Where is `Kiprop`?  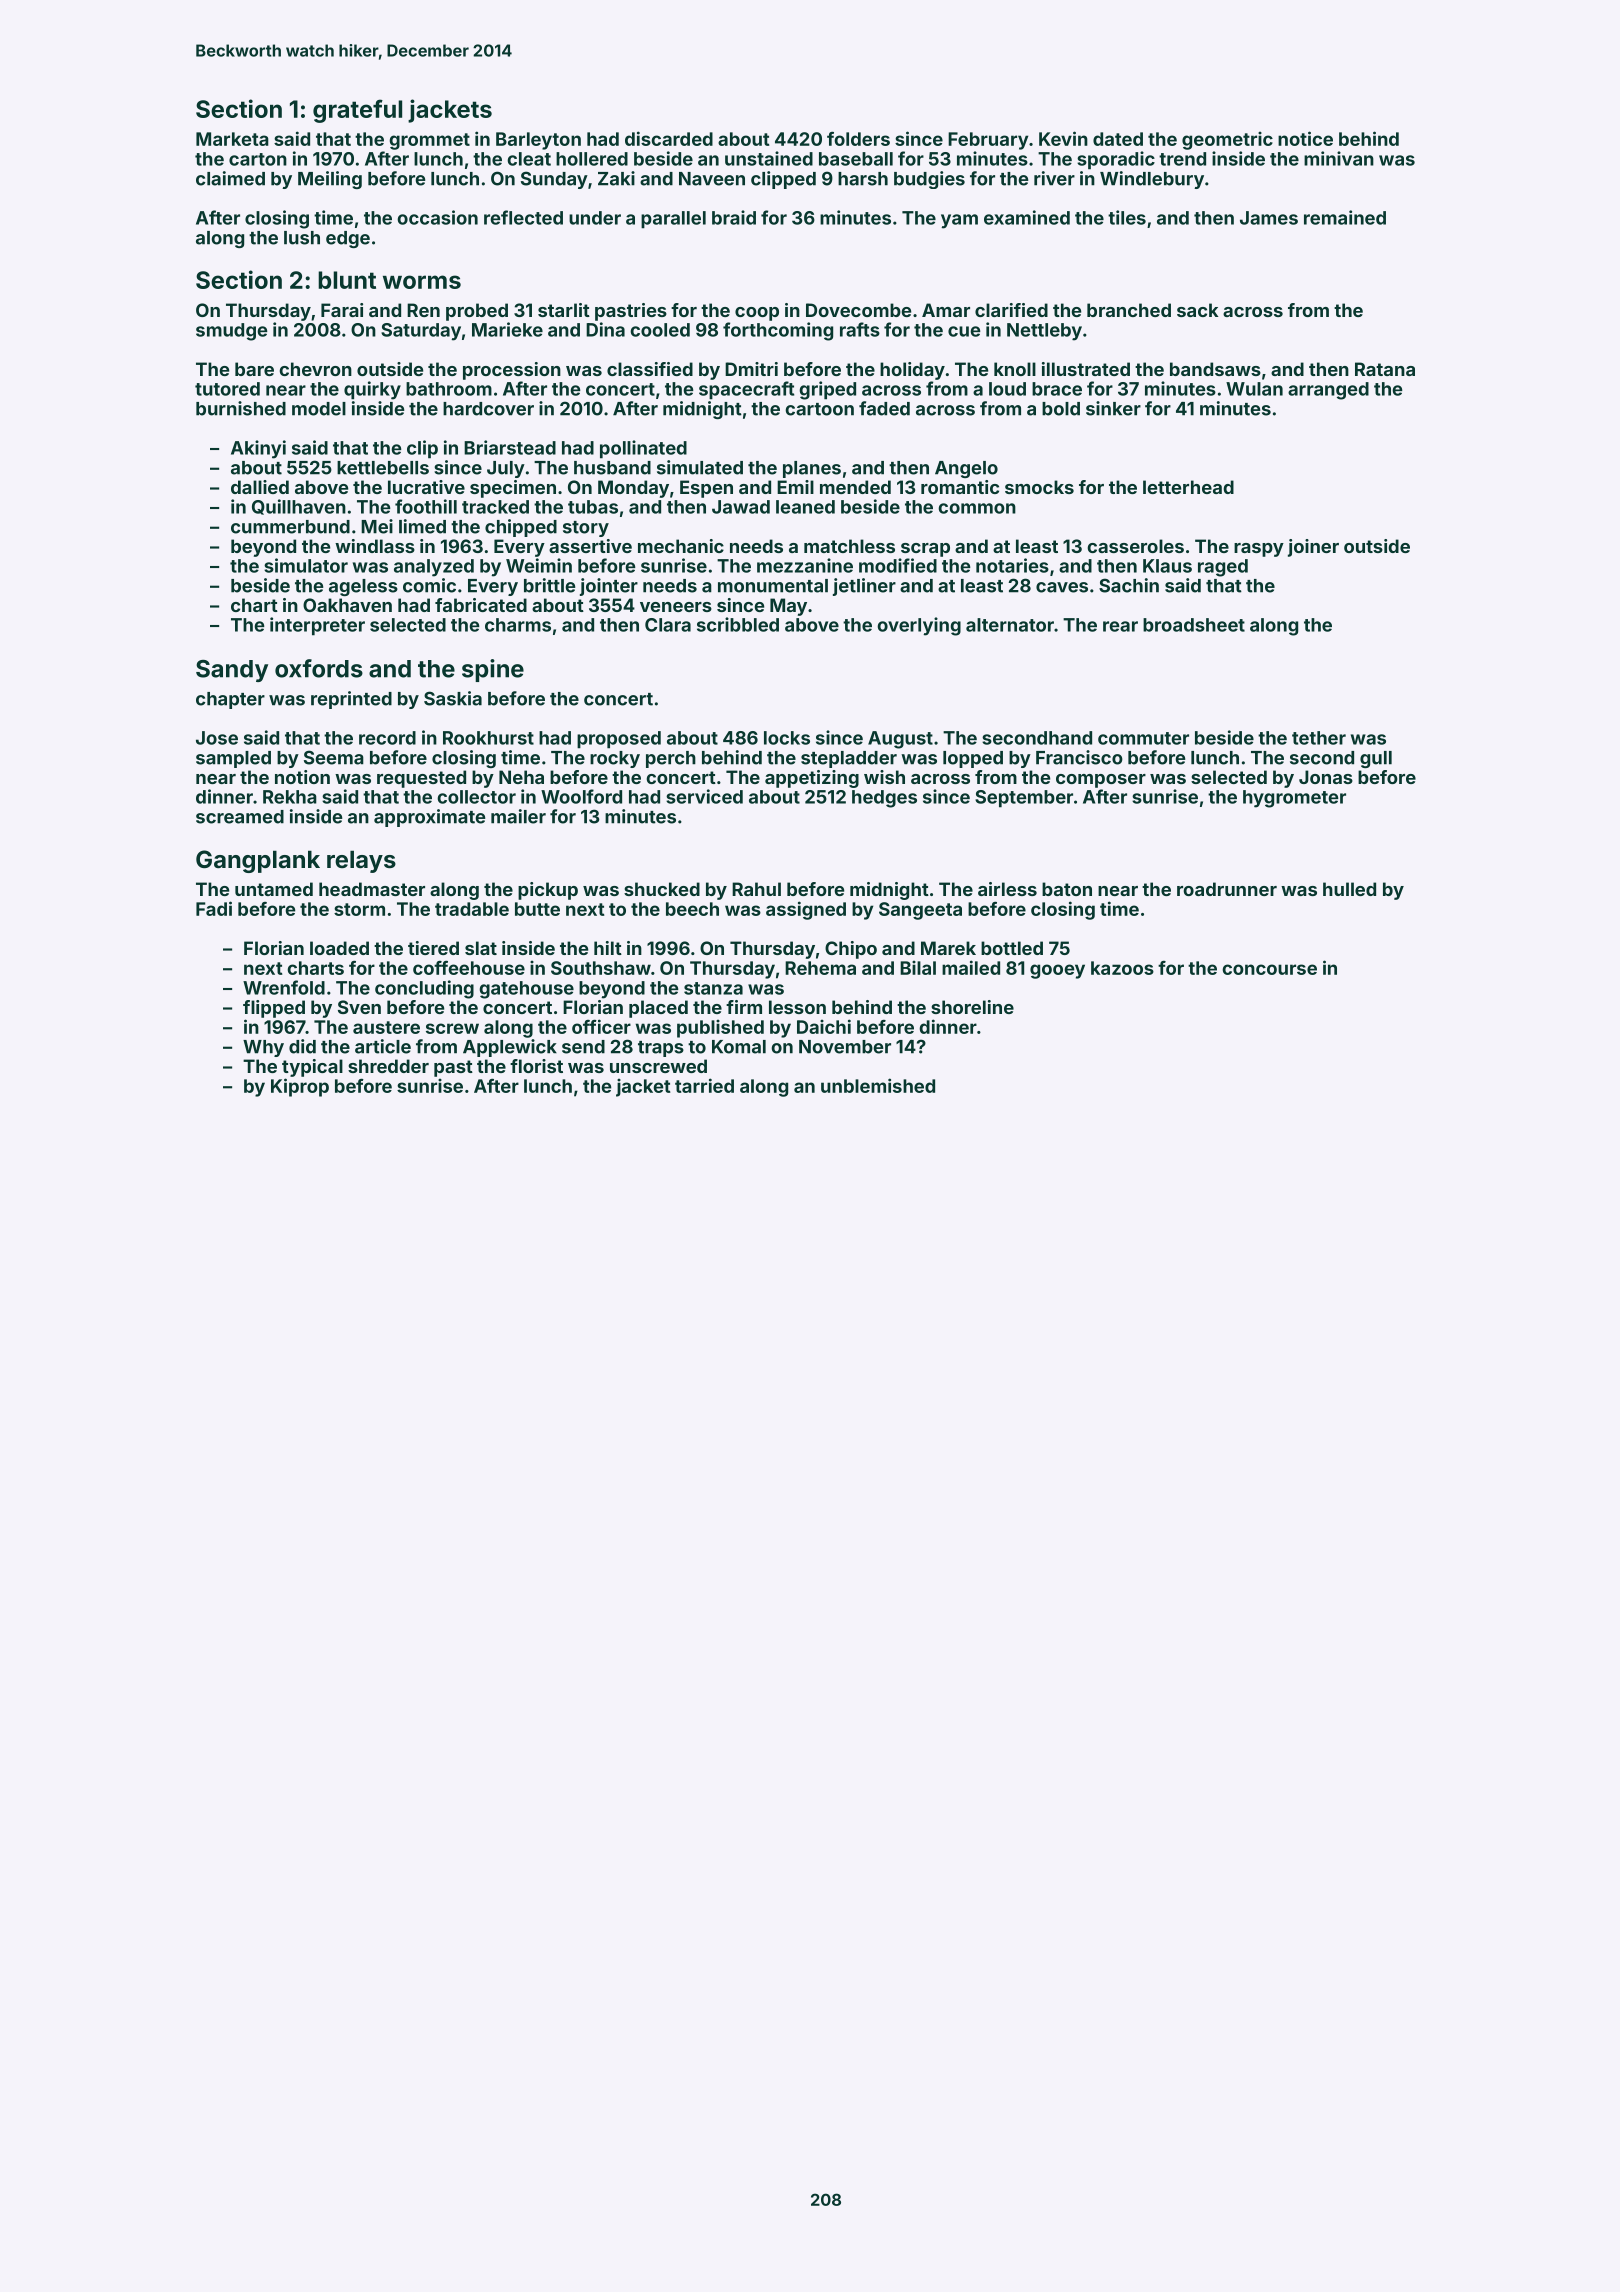
Kiprop is located at coordinates (300, 1087).
